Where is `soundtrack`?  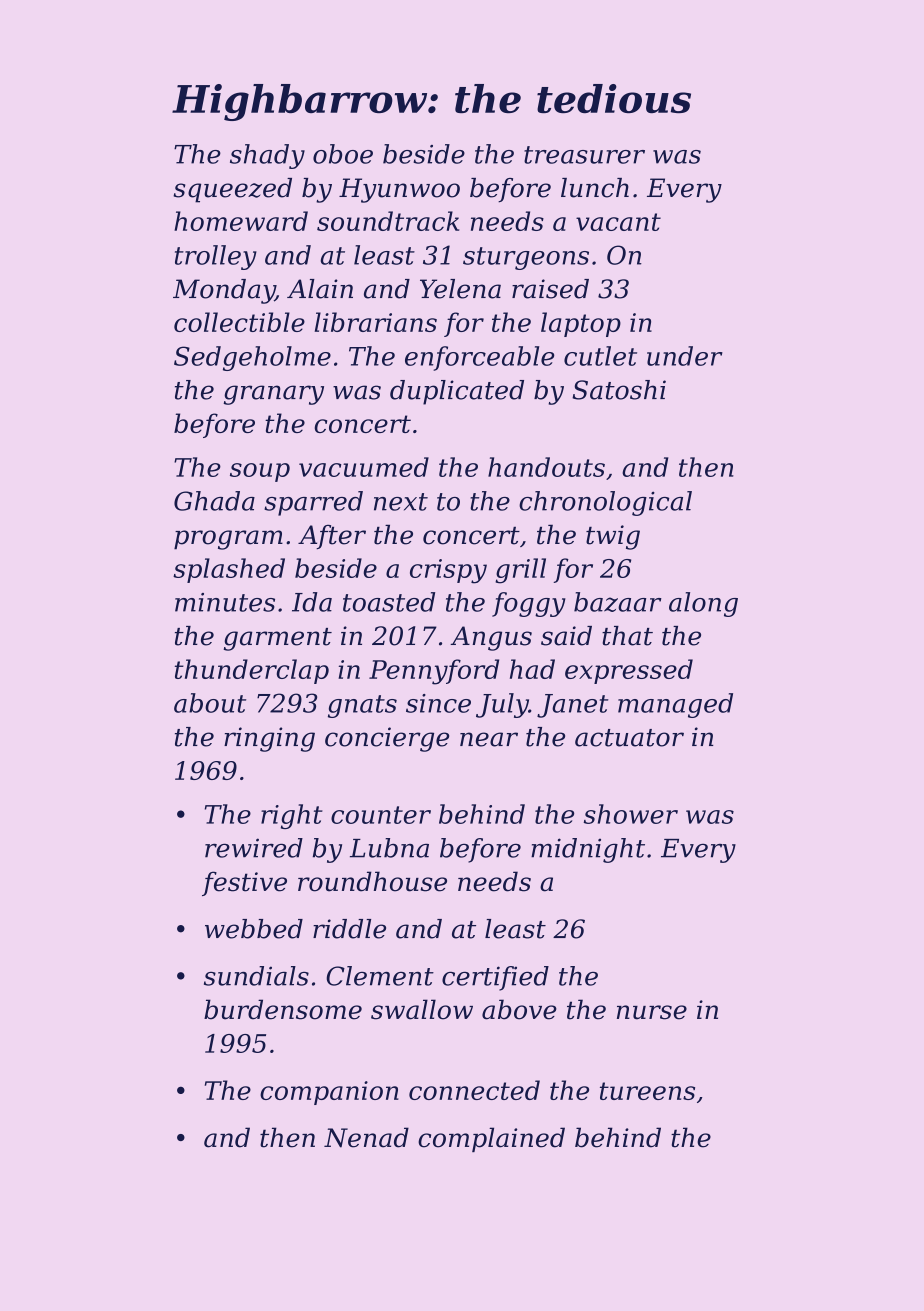
soundtrack is located at coordinates (388, 221).
